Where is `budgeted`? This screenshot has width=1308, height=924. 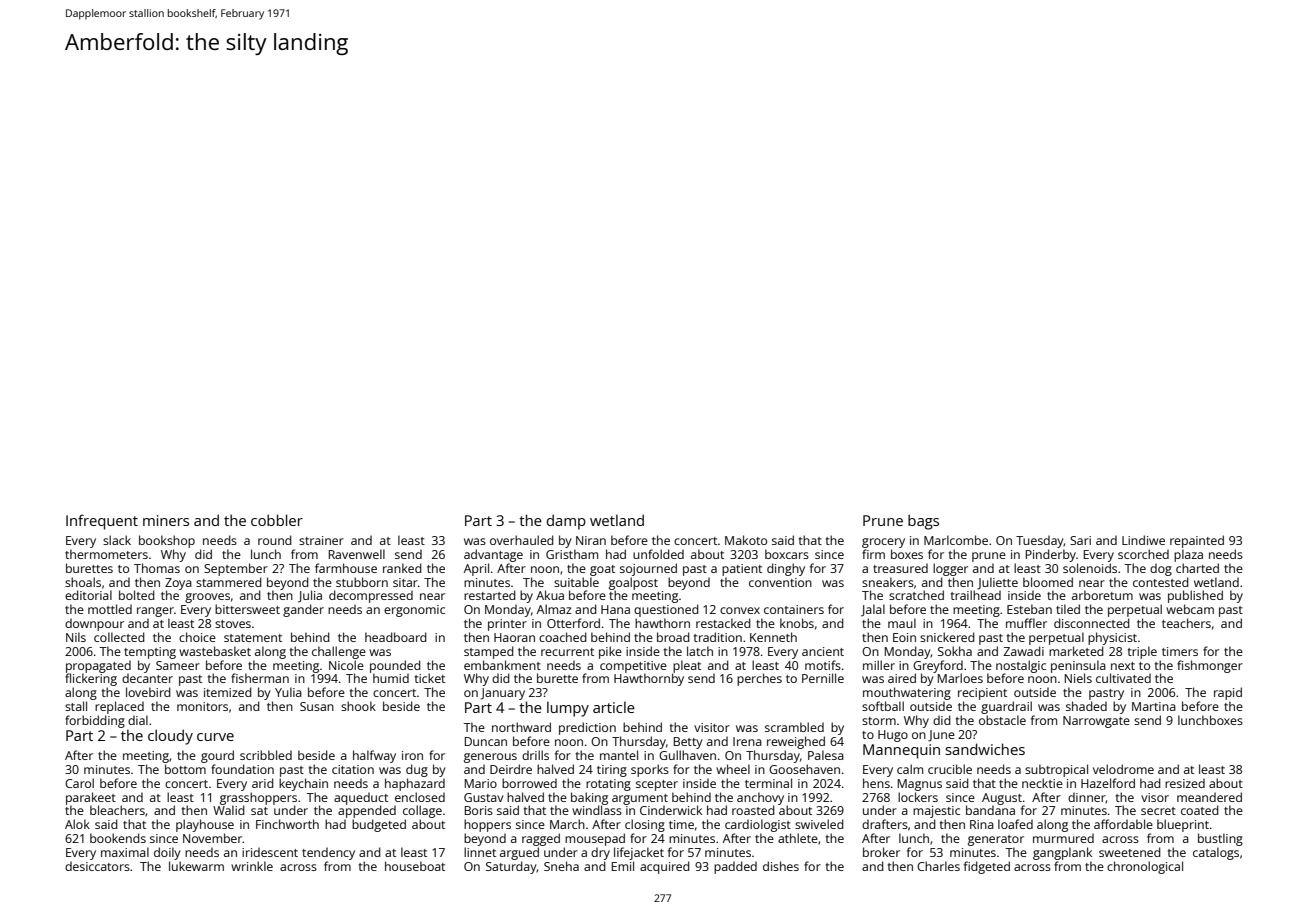
budgeted is located at coordinates (379, 825).
